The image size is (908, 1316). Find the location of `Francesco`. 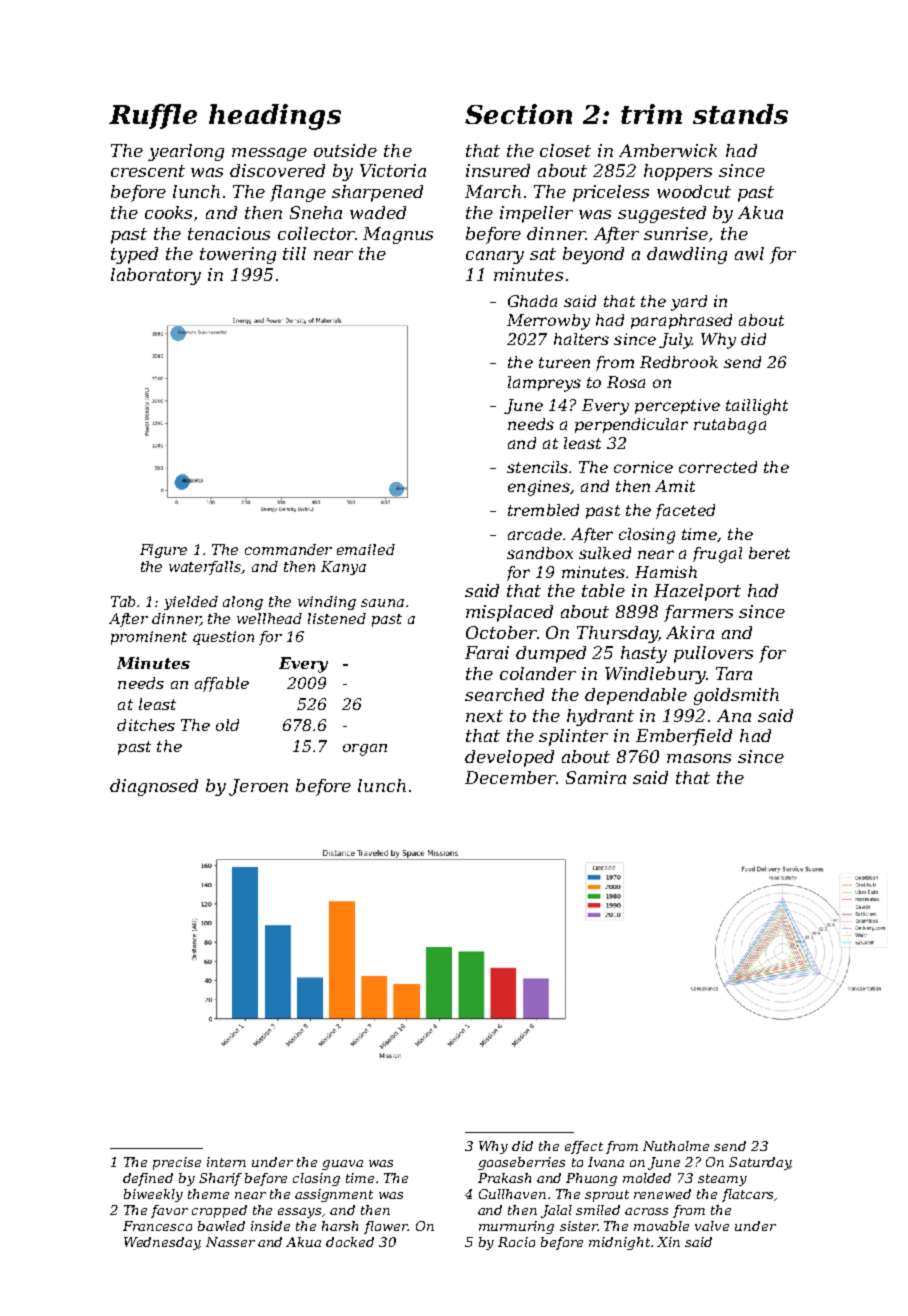

Francesco is located at coordinates (157, 1226).
